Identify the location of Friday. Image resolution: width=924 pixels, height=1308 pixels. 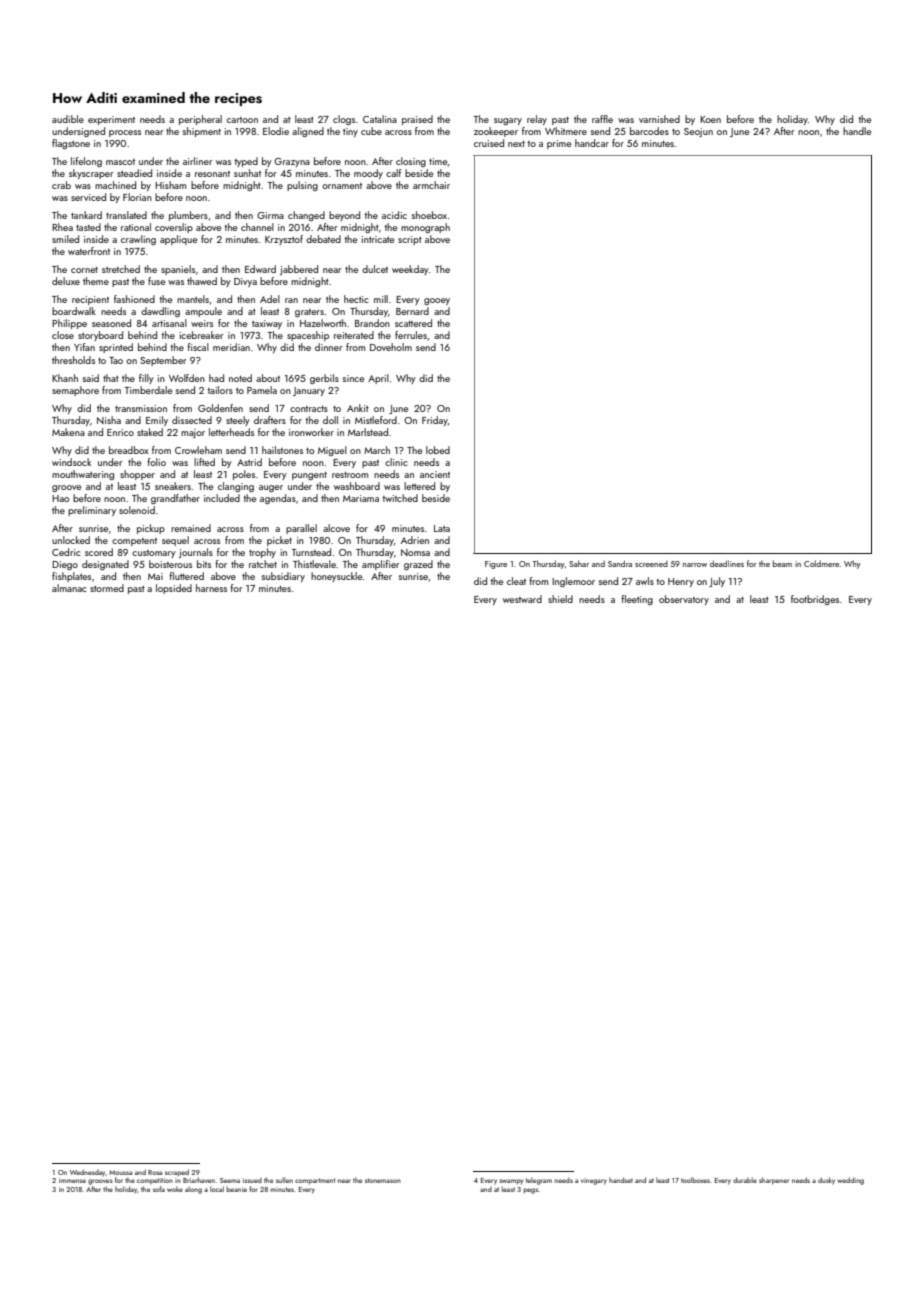
(435, 421).
